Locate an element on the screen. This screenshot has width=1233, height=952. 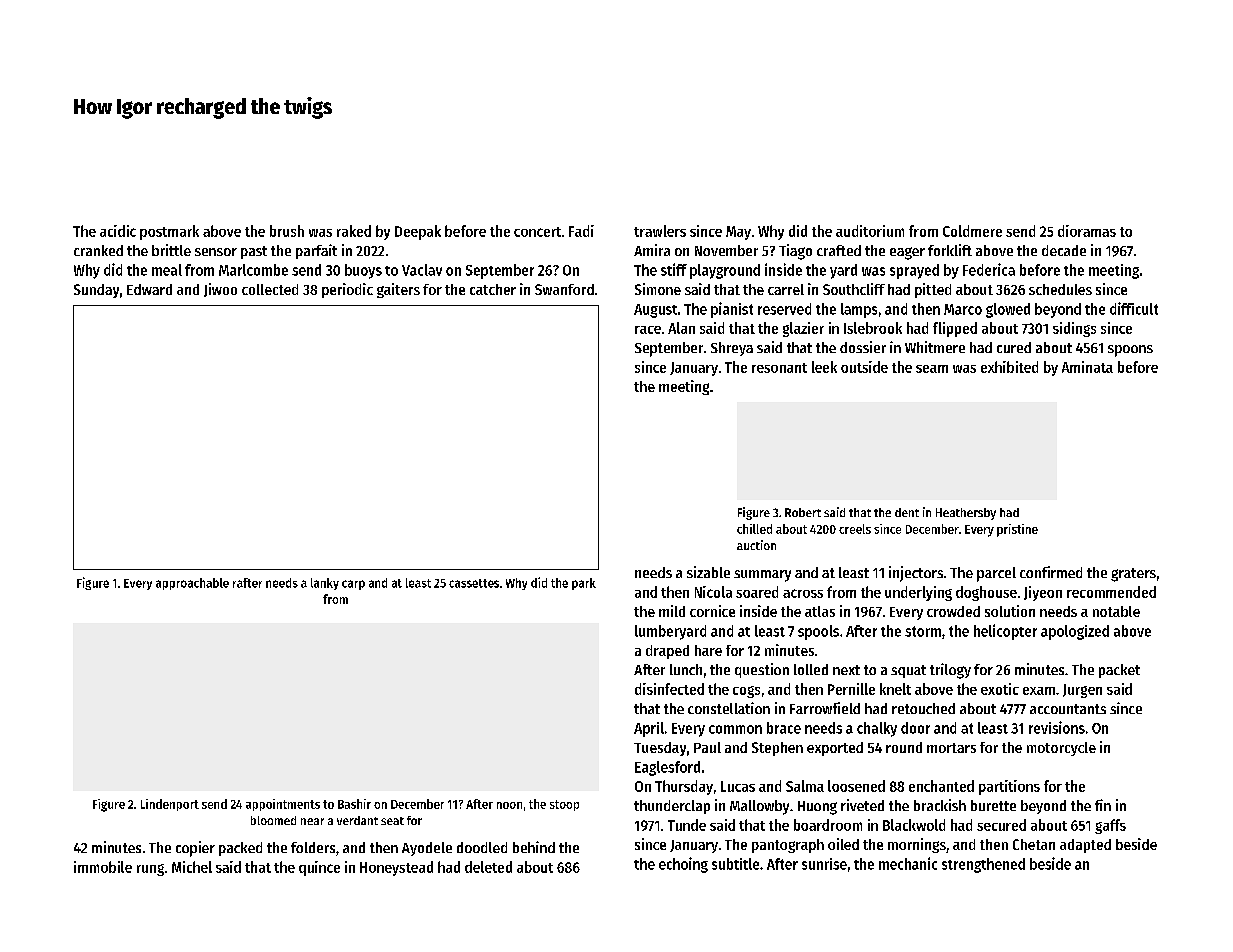
brush is located at coordinates (287, 231).
